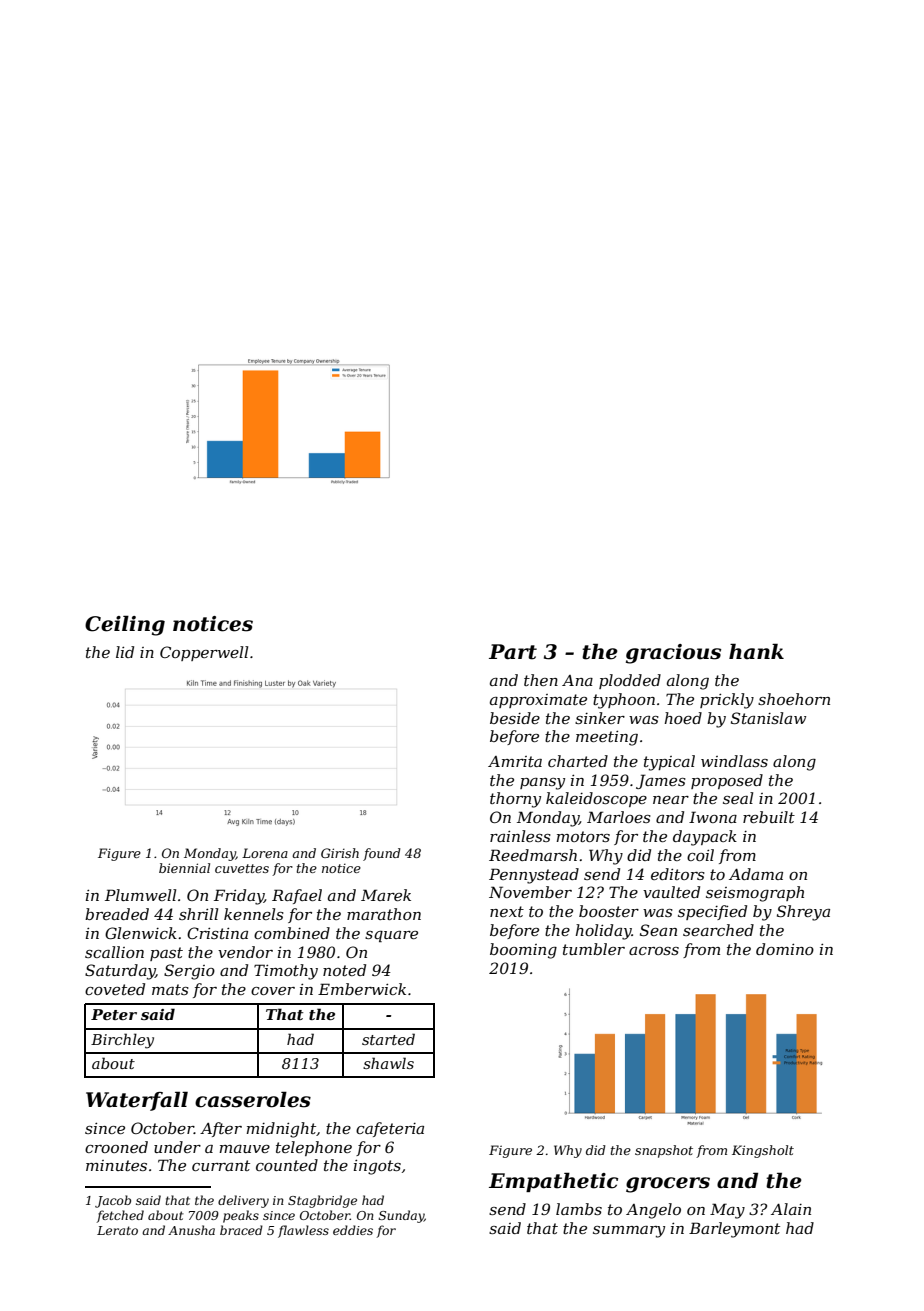 This document has width=924, height=1311. What do you see at coordinates (683, 718) in the document?
I see `hoed` at bounding box center [683, 718].
